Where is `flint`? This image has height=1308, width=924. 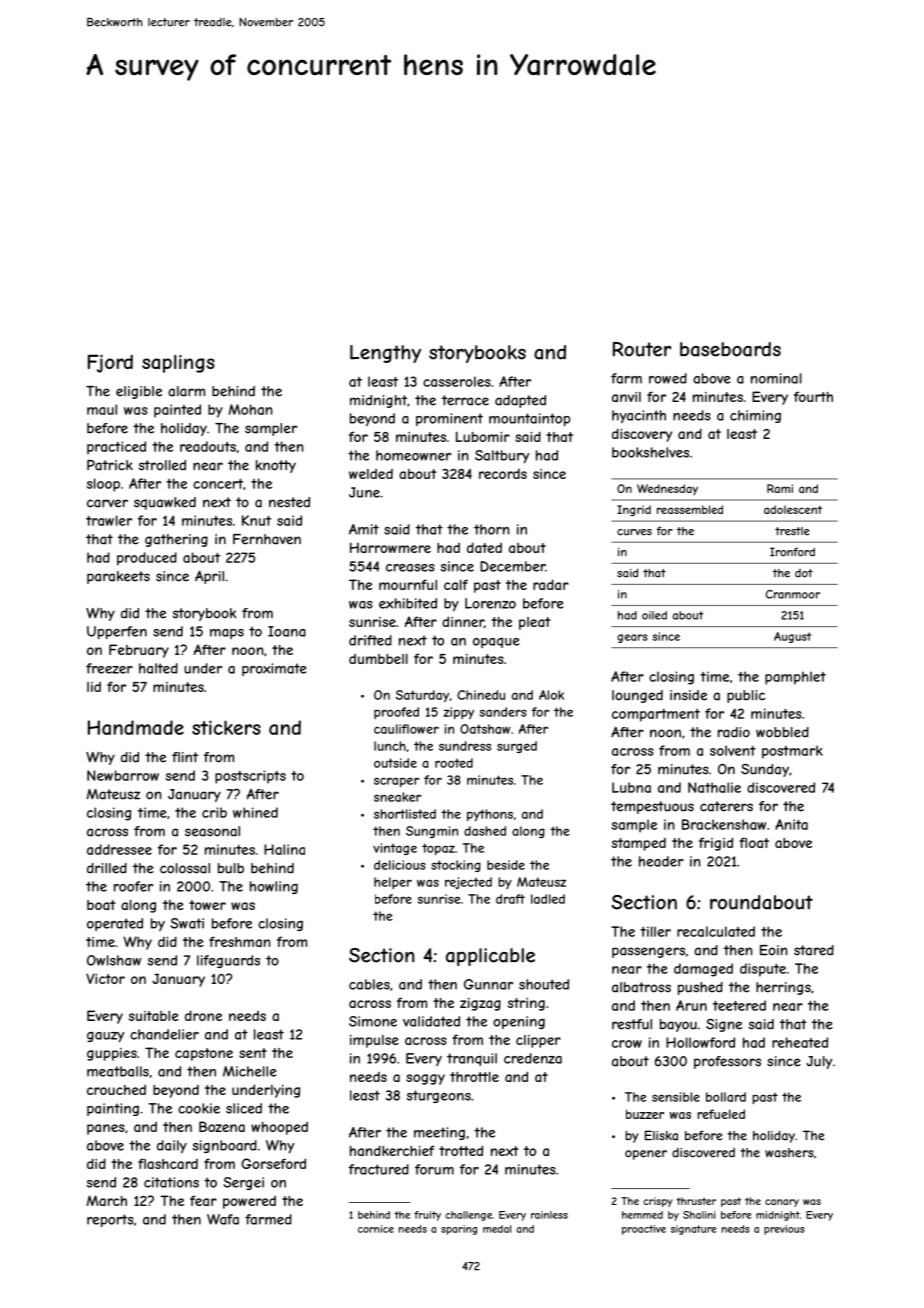 flint is located at coordinates (185, 757).
